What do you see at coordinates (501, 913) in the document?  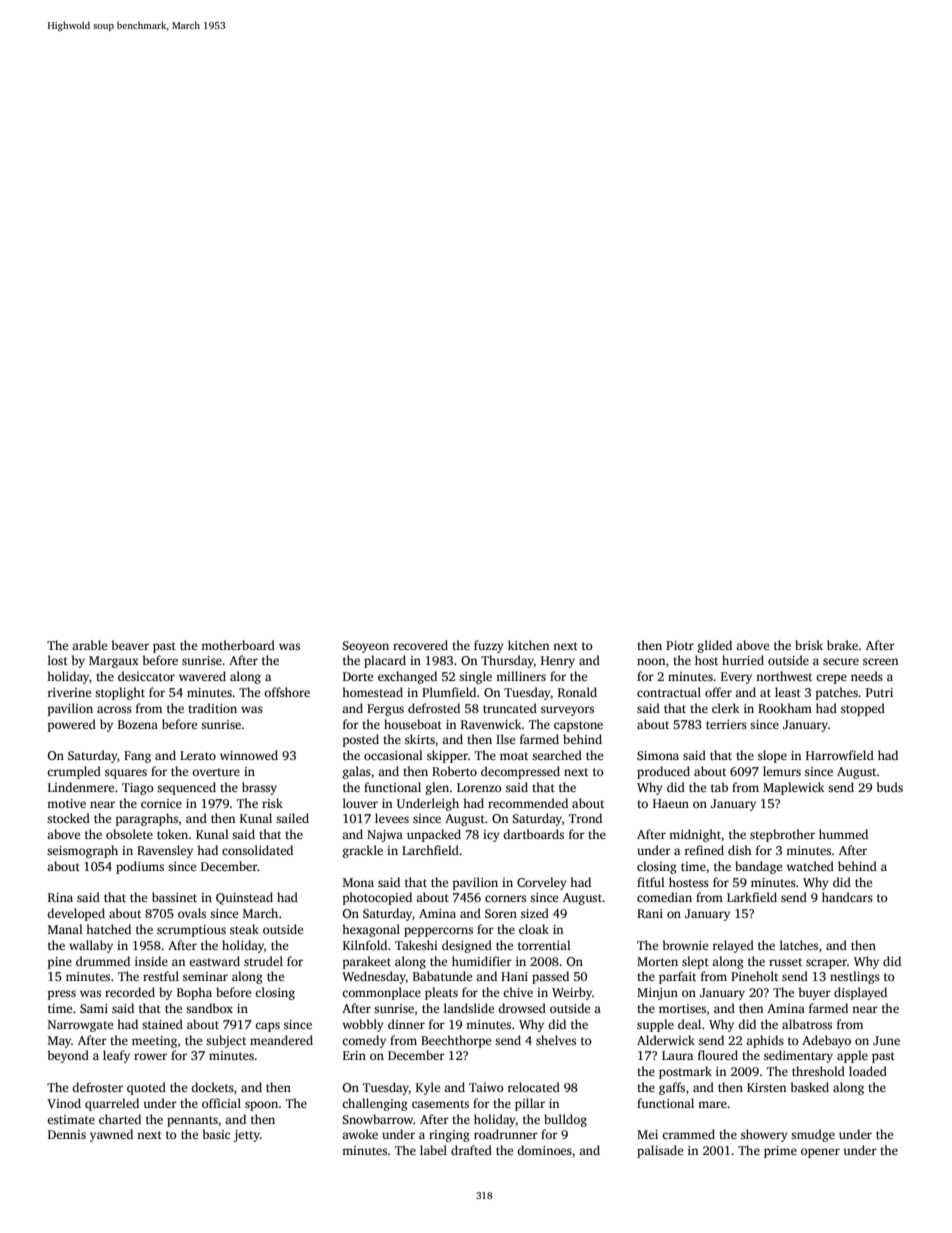 I see `Soren` at bounding box center [501, 913].
